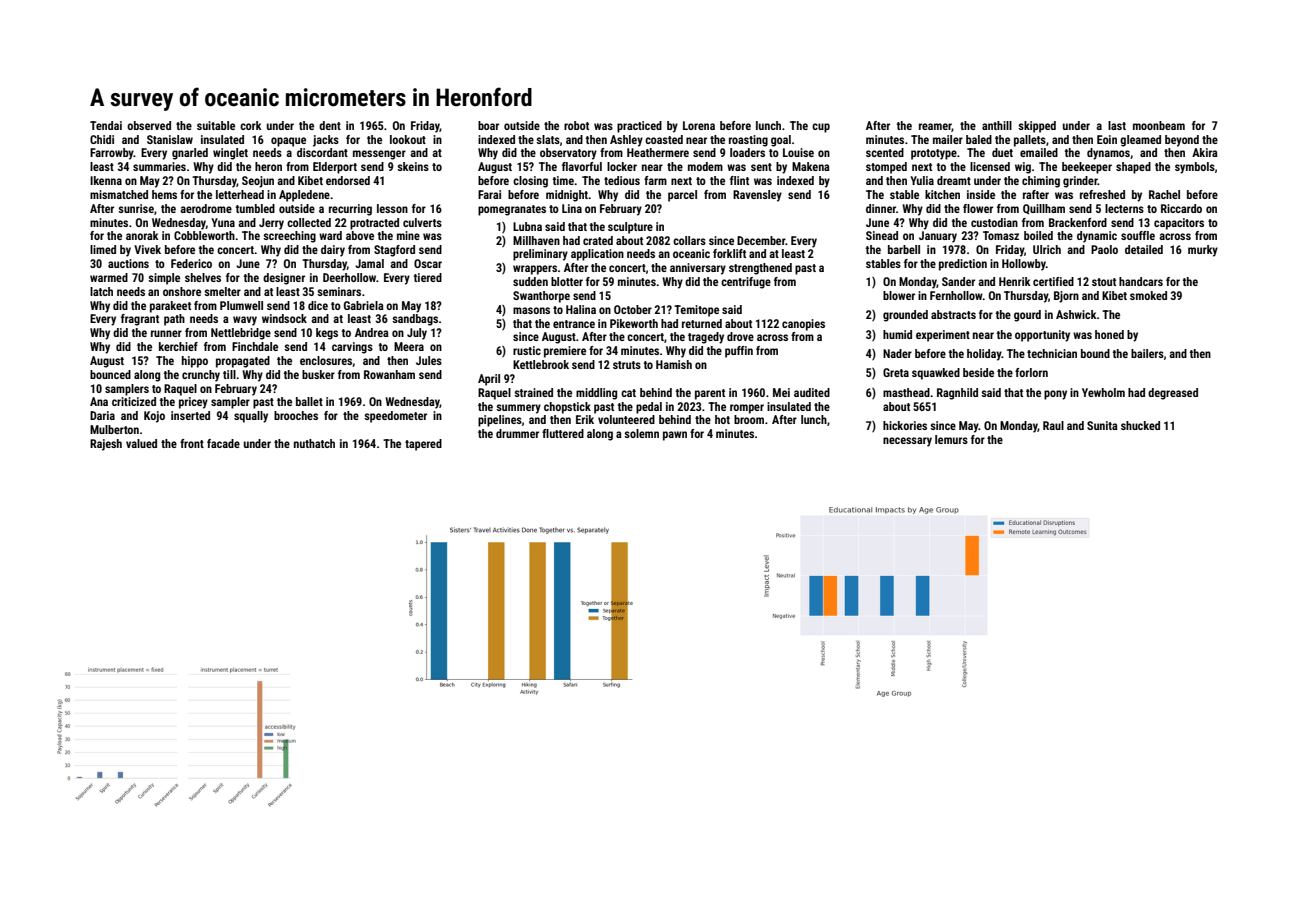 This screenshot has width=1308, height=924. What do you see at coordinates (216, 125) in the screenshot?
I see `suitable` at bounding box center [216, 125].
